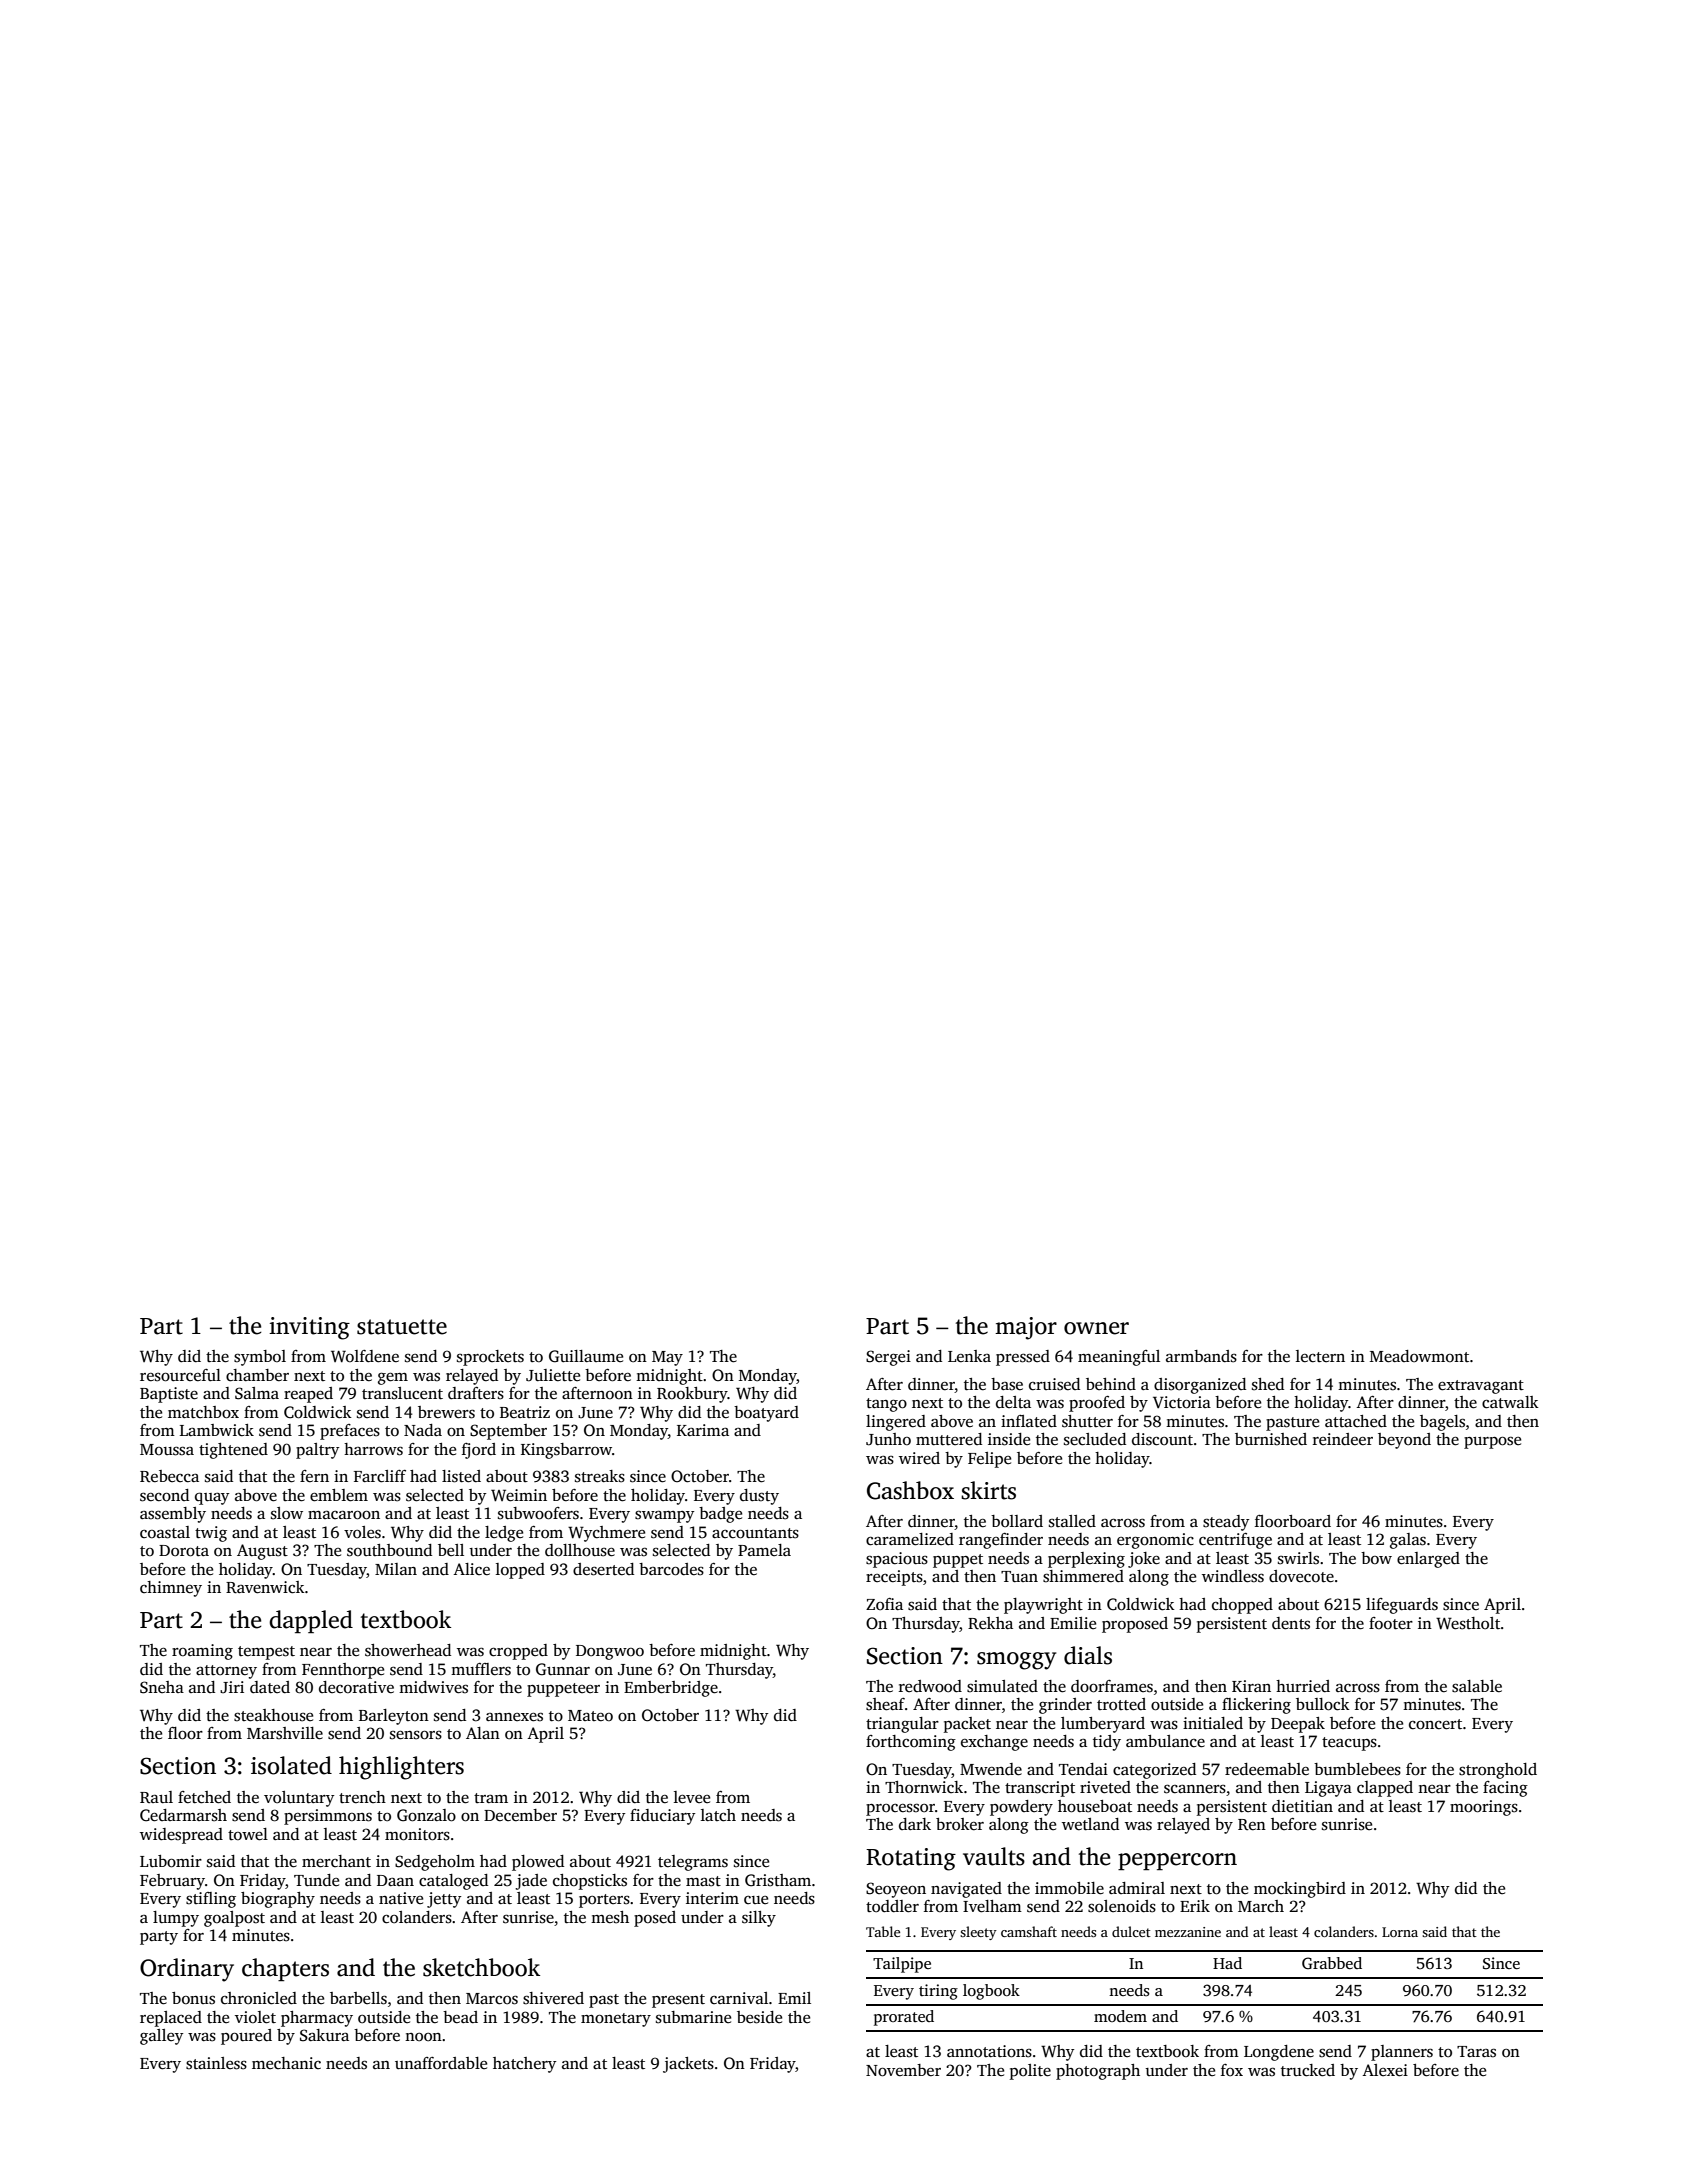 Image resolution: width=1683 pixels, height=2178 pixels. I want to click on fox, so click(1232, 2070).
